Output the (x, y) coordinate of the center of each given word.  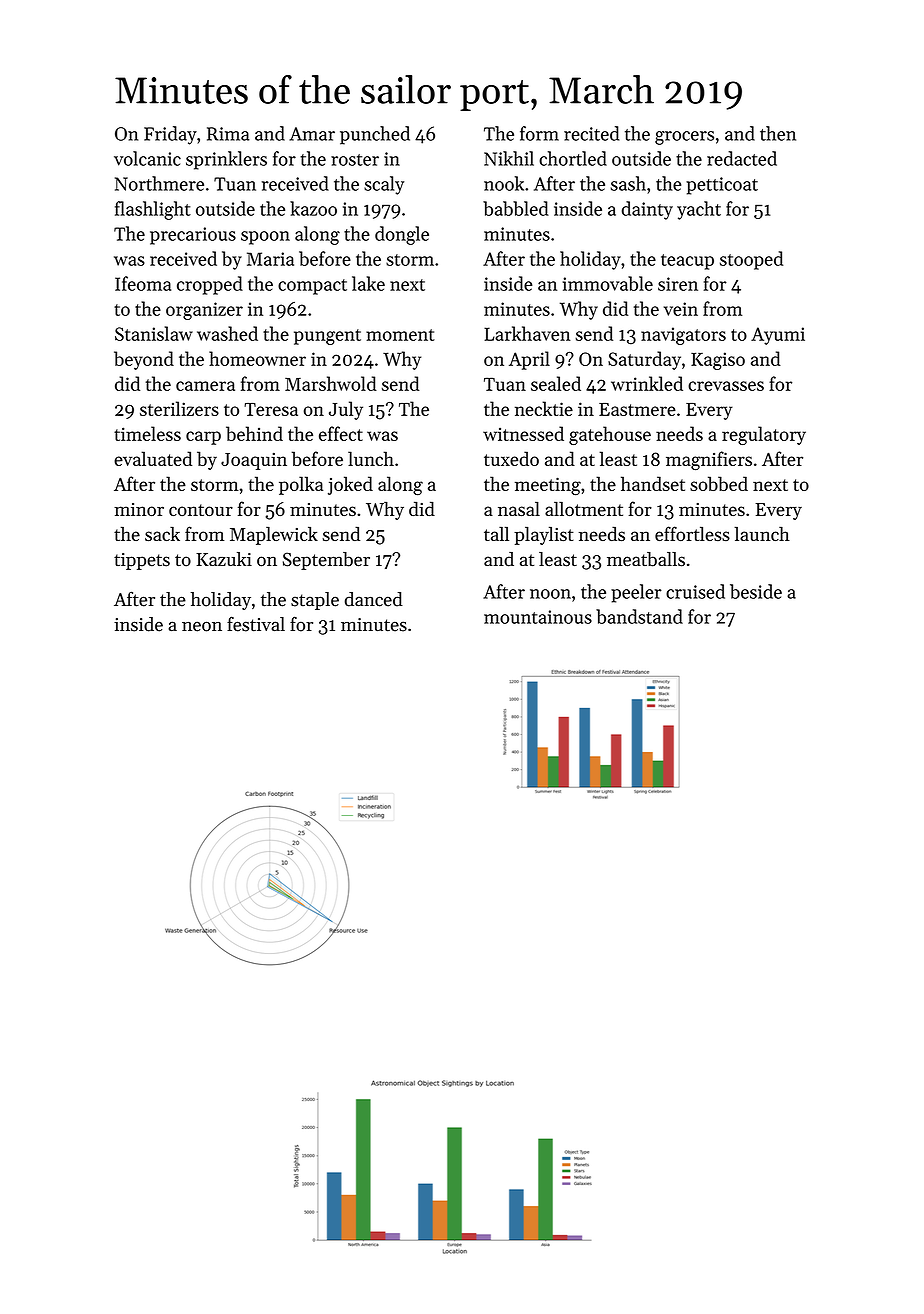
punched (375, 135)
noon (550, 594)
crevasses (726, 386)
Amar (312, 134)
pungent (327, 337)
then (778, 133)
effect (341, 433)
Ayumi (778, 336)
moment (400, 335)
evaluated (153, 458)
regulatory (764, 435)
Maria (270, 259)
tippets (142, 561)
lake (368, 283)
